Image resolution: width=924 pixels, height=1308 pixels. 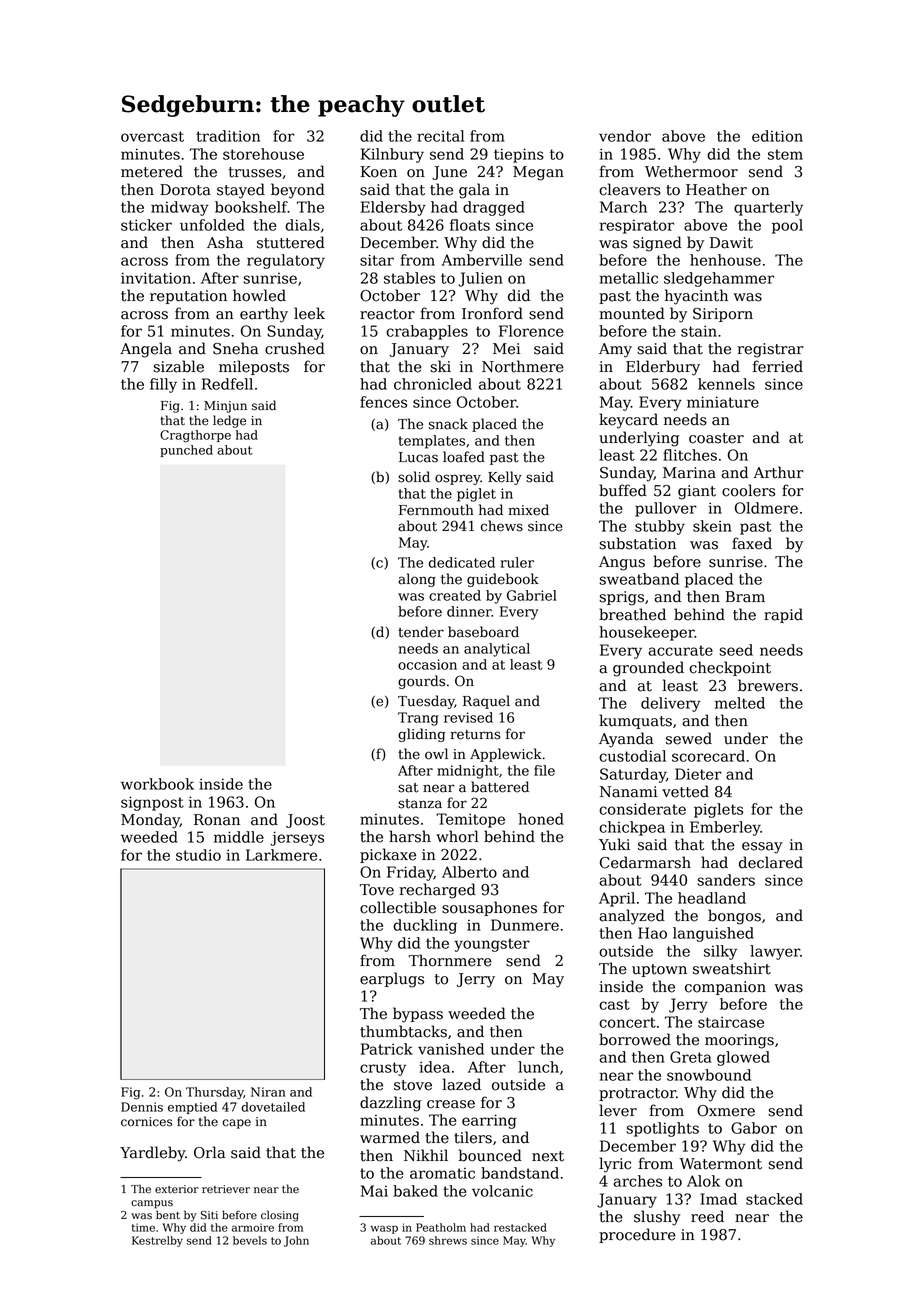 What do you see at coordinates (296, 1241) in the screenshot?
I see `John` at bounding box center [296, 1241].
